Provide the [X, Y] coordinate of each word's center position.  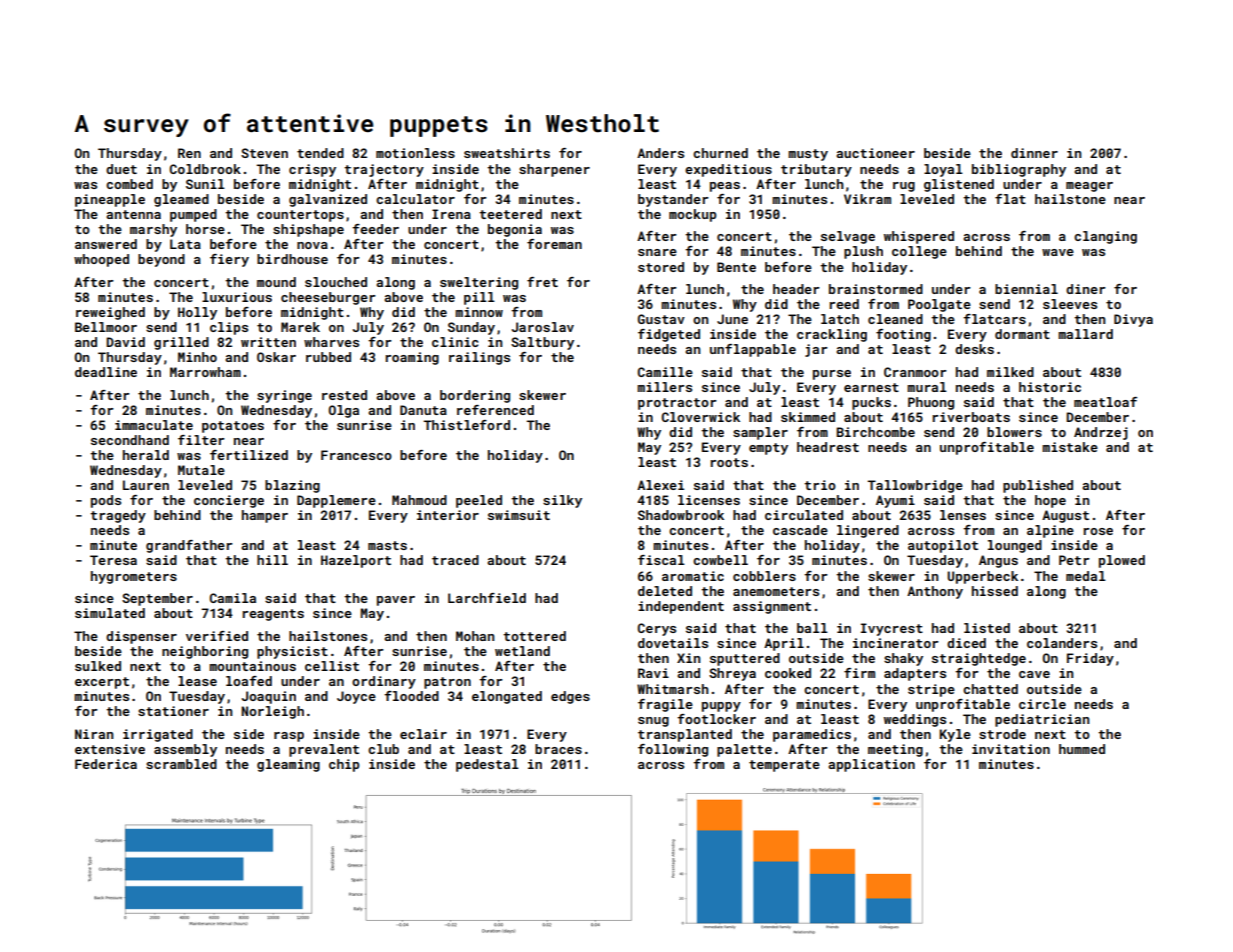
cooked [788, 673]
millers [664, 387]
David [125, 342]
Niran [94, 734]
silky [562, 501]
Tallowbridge [915, 486]
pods [106, 501]
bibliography [1019, 170]
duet [121, 169]
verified [217, 636]
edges [570, 697]
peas [725, 187]
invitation [1011, 749]
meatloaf [1105, 402]
